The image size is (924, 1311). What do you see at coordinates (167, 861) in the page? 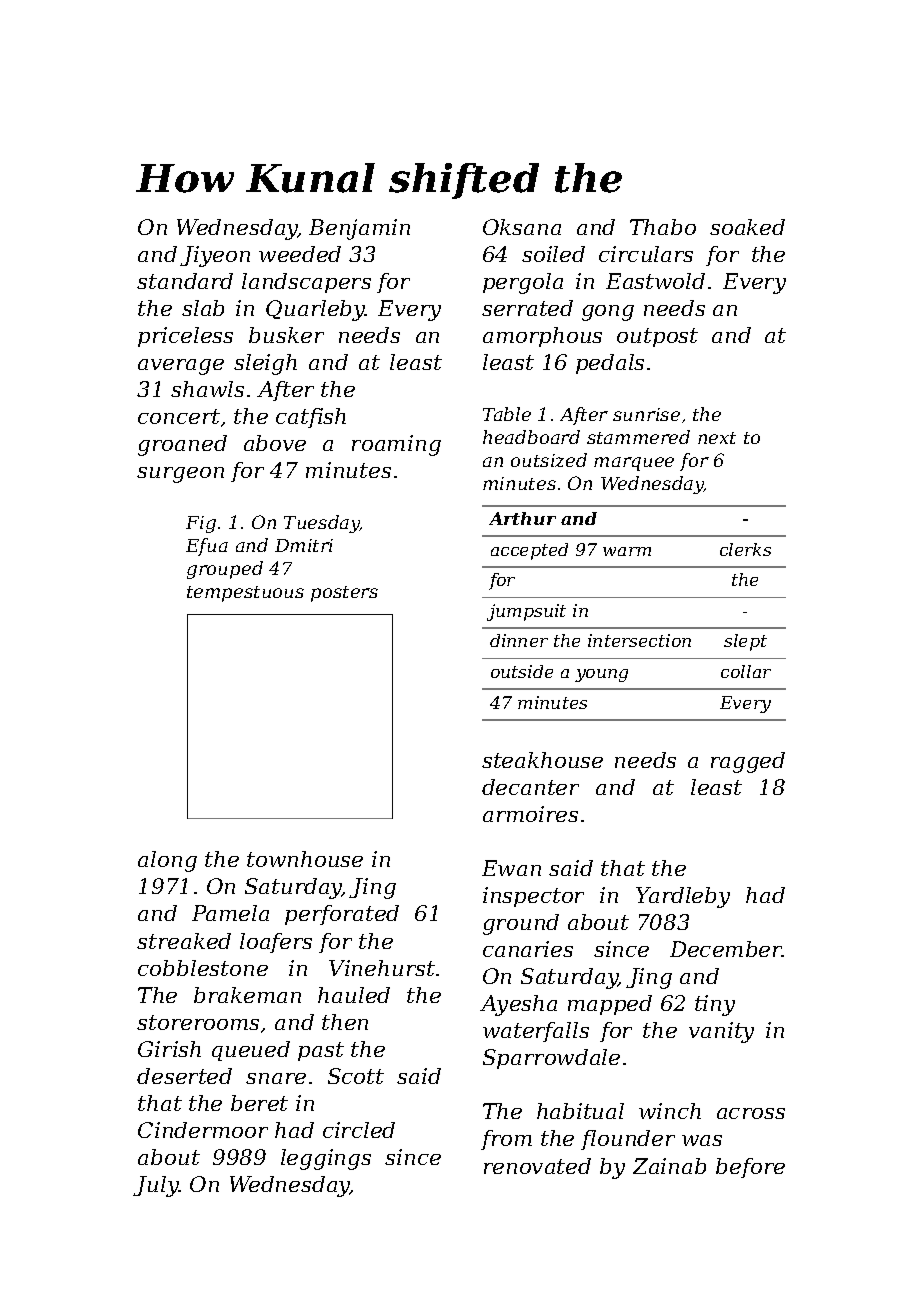
I see `along` at bounding box center [167, 861].
